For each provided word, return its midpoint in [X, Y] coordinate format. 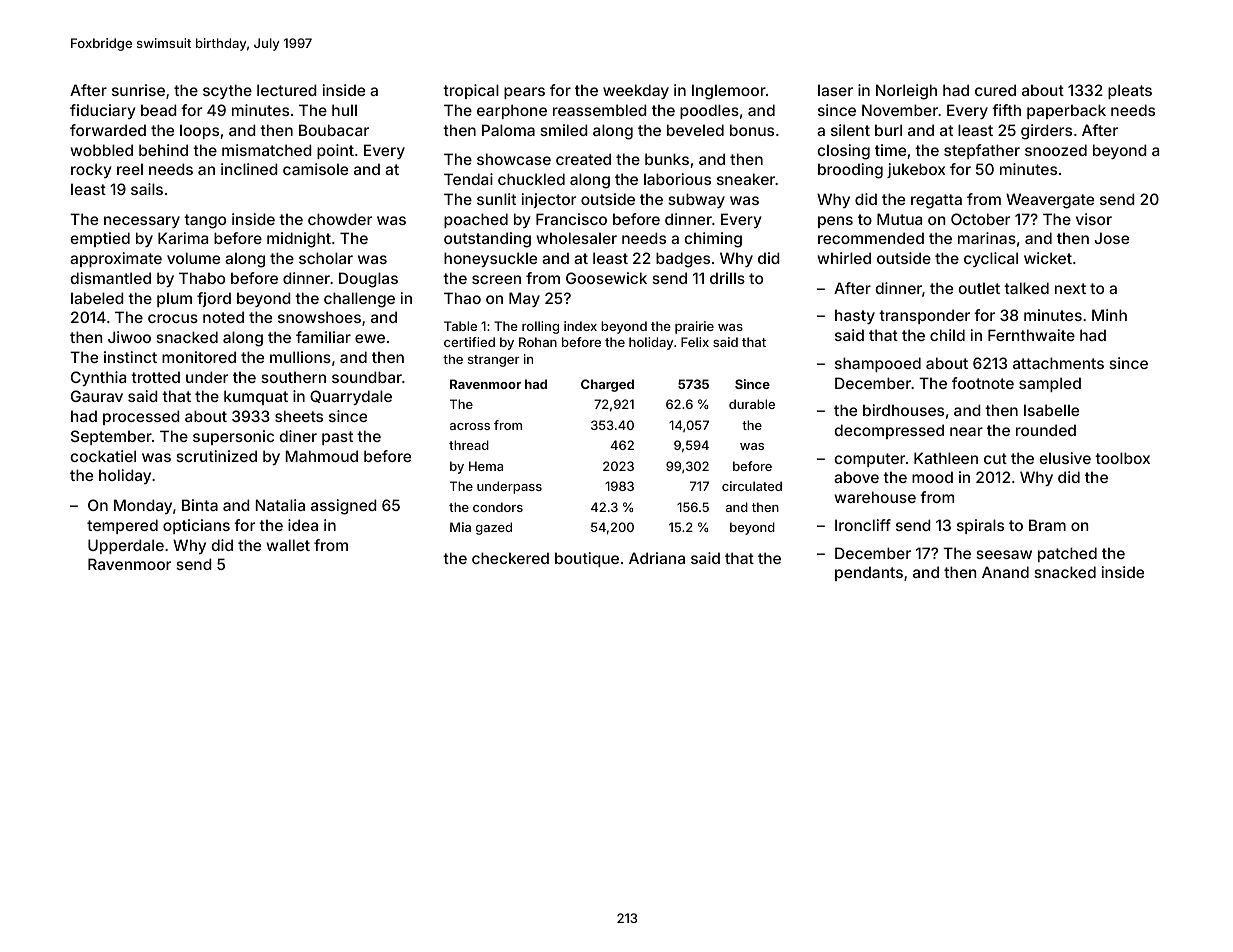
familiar [323, 337]
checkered [510, 558]
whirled [844, 258]
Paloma [508, 130]
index [580, 326]
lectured [287, 90]
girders [1046, 132]
